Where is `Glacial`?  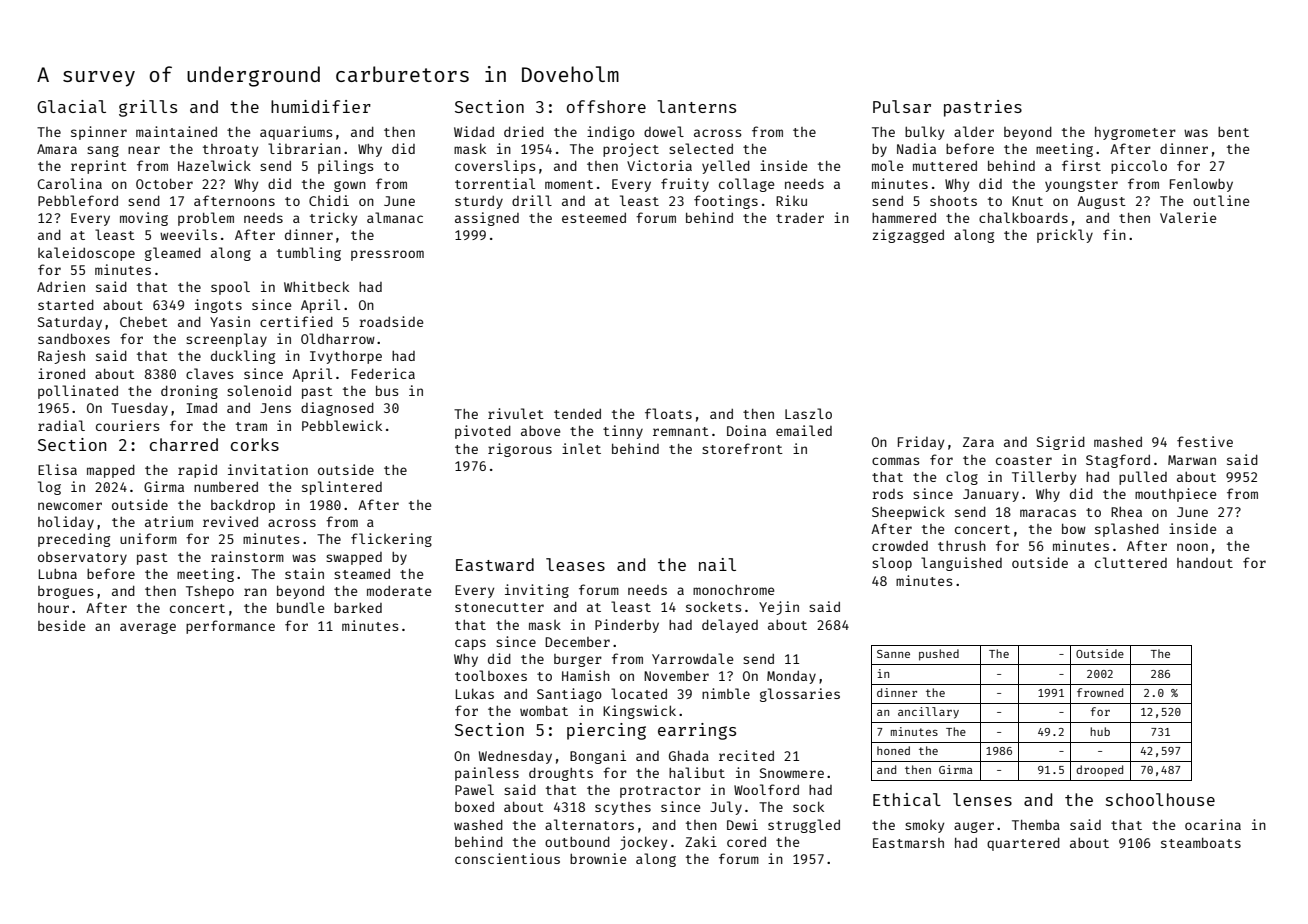 Glacial is located at coordinates (71, 106).
